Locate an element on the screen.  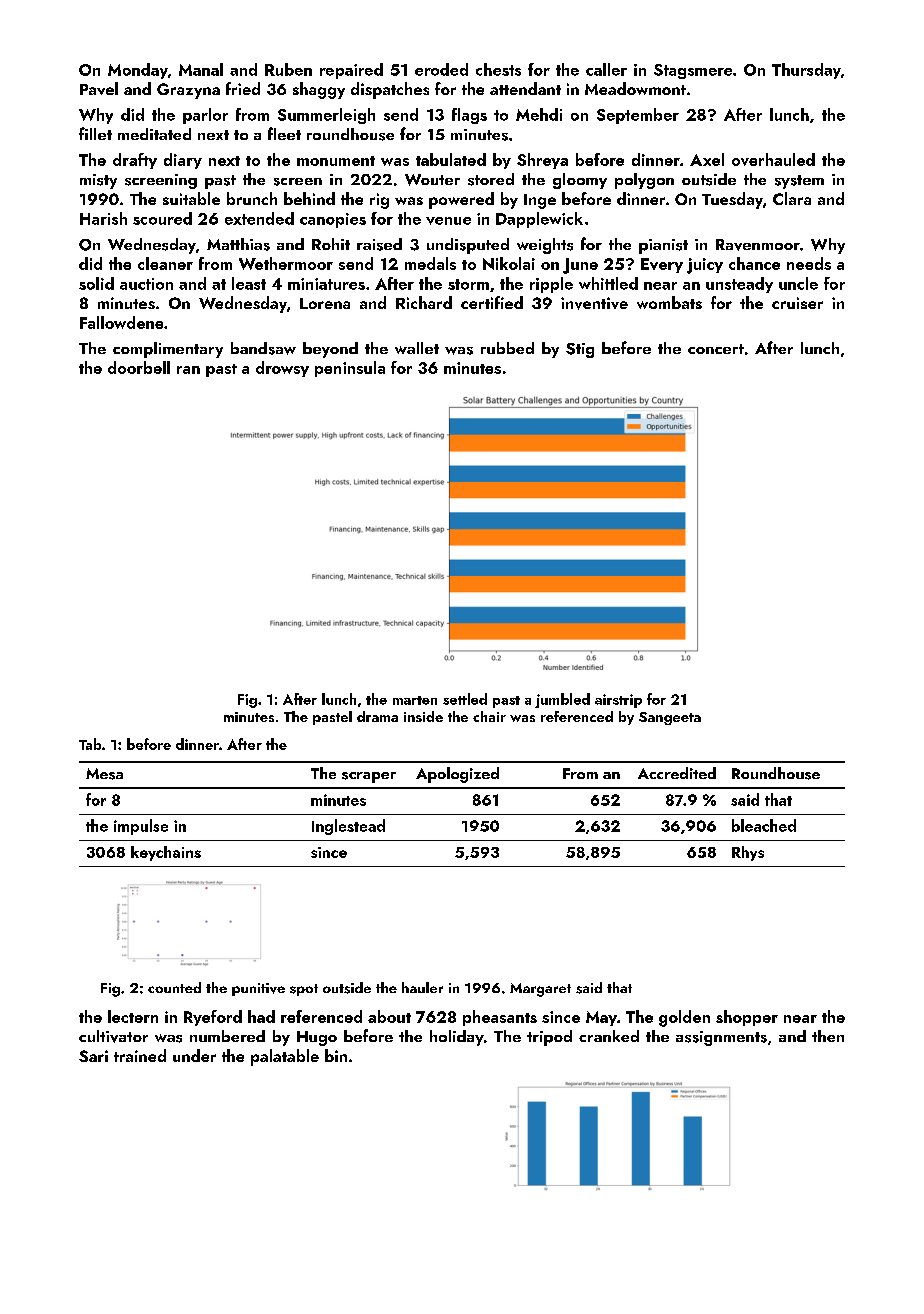
brunch is located at coordinates (252, 198).
